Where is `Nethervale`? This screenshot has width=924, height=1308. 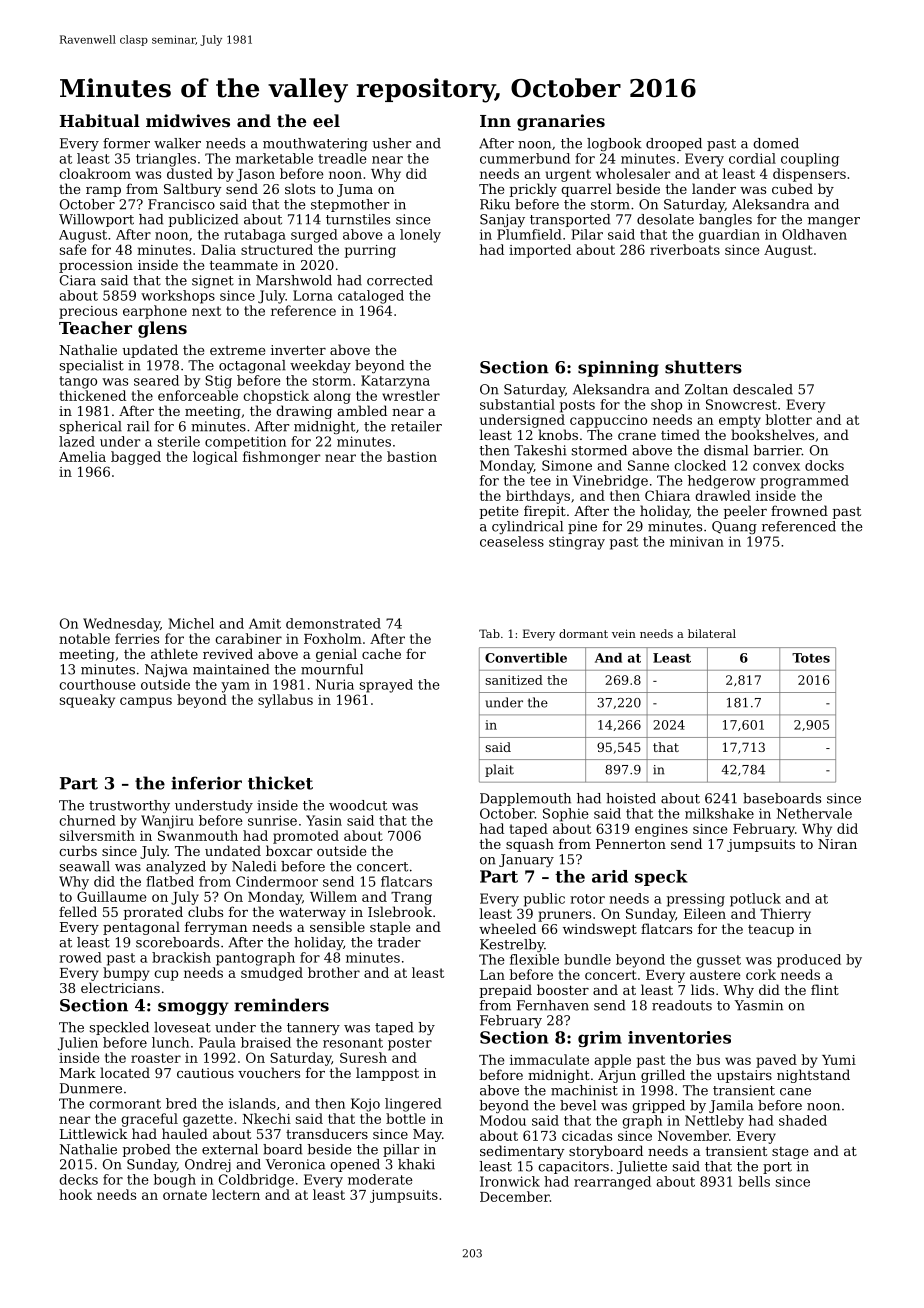 Nethervale is located at coordinates (814, 813).
